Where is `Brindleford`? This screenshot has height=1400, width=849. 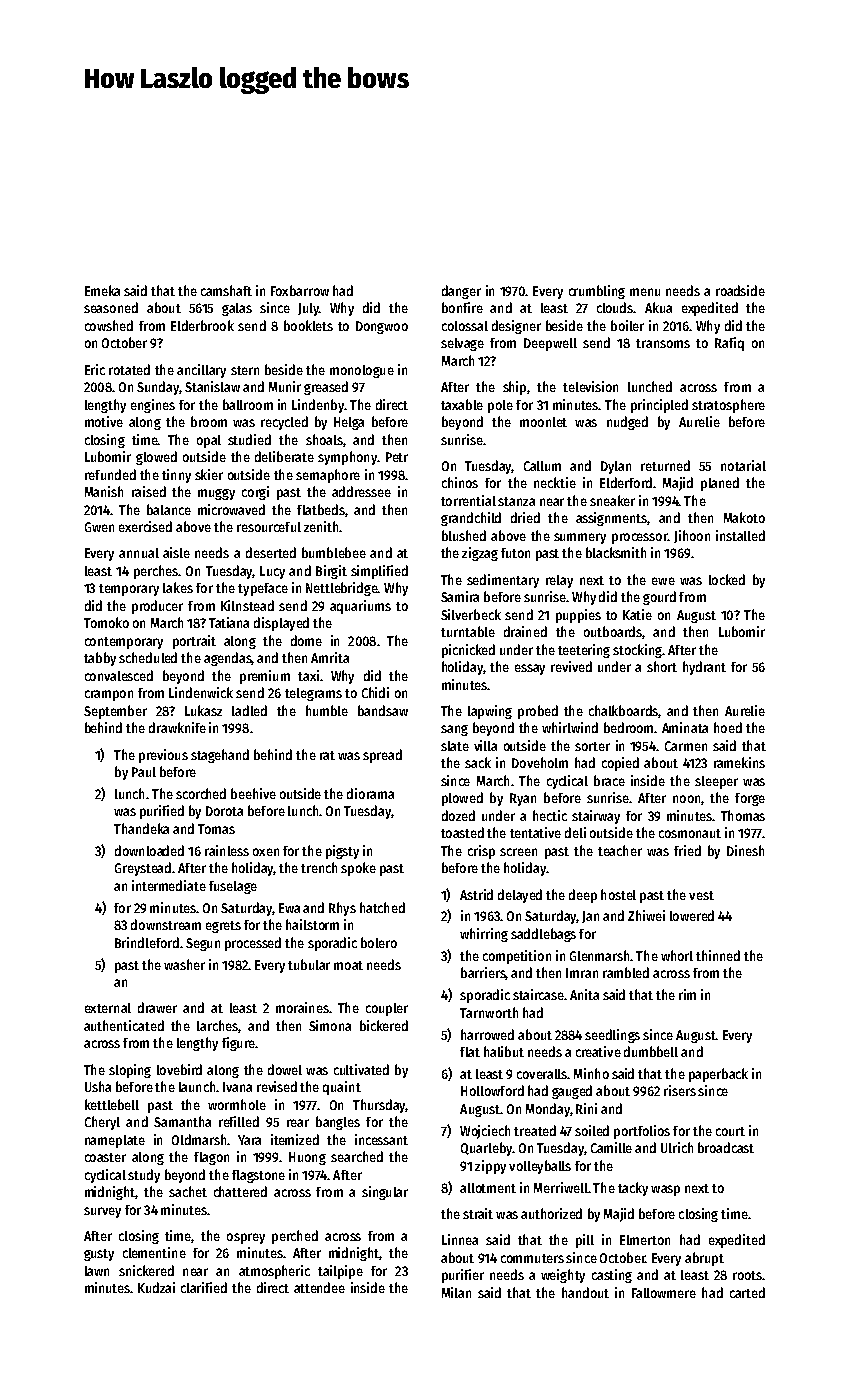
Brindleford is located at coordinates (147, 942).
